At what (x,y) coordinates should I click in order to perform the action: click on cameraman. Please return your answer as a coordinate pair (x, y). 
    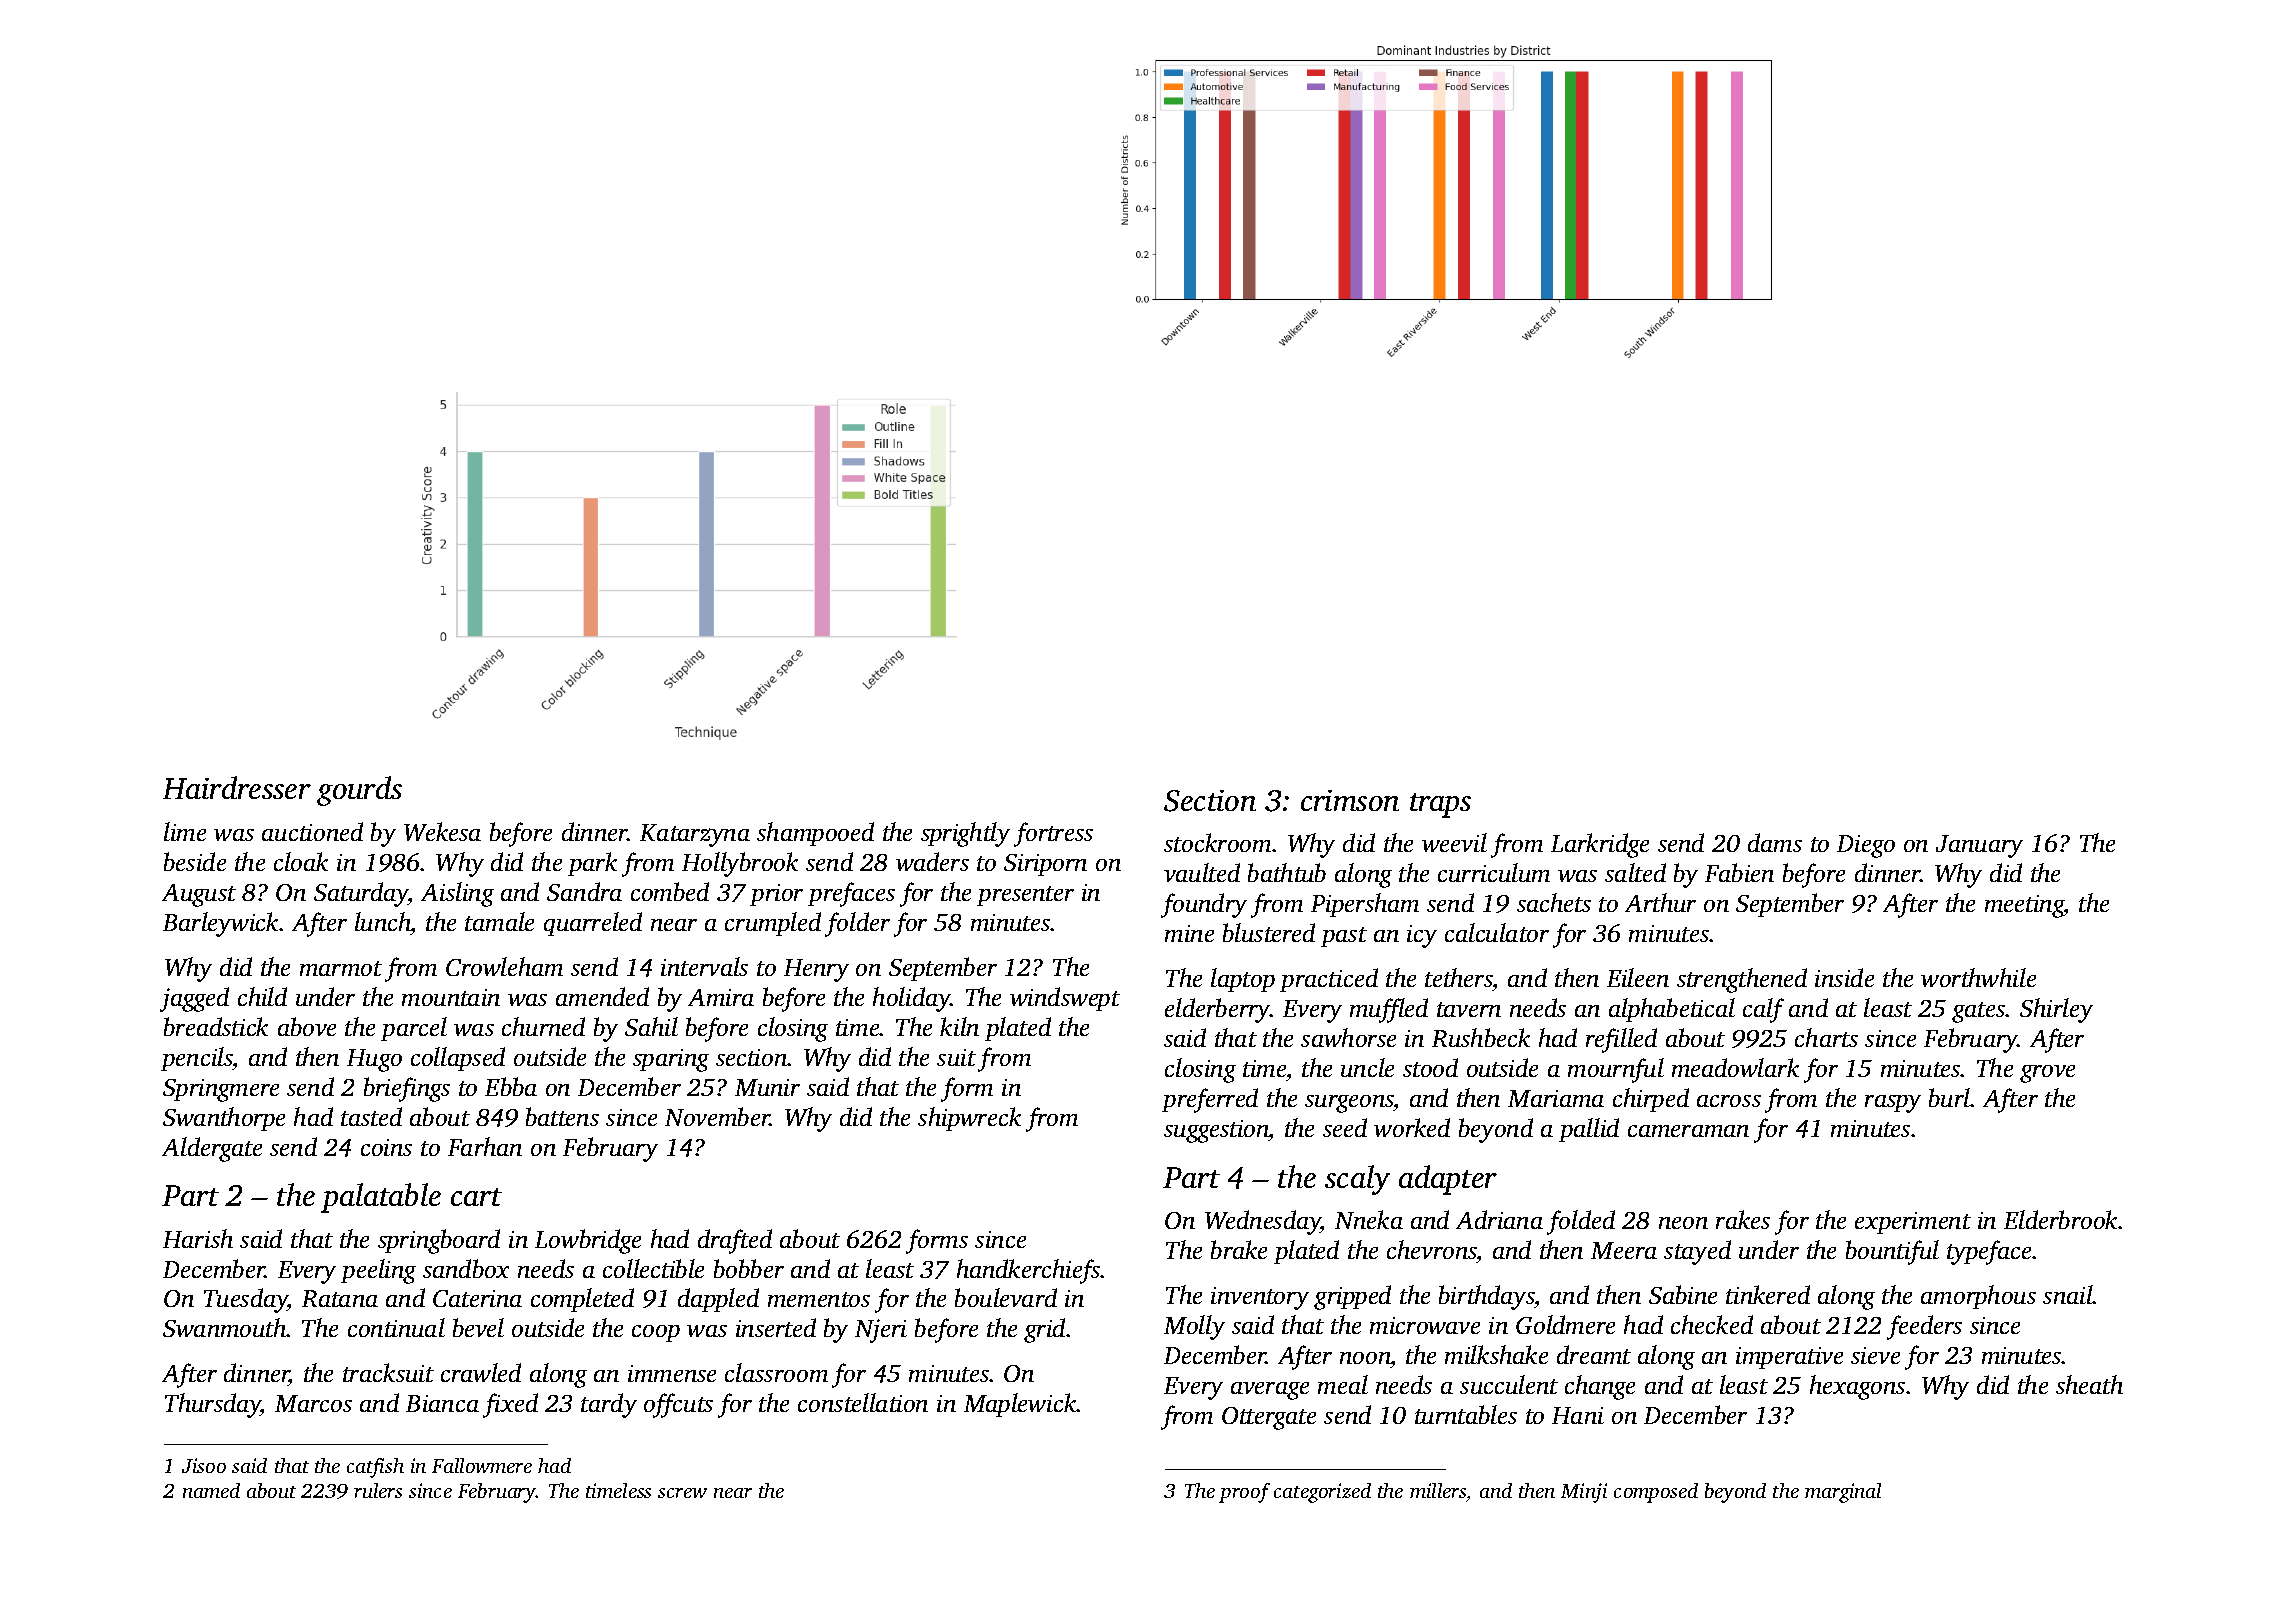
    Looking at the image, I should click on (1688, 1131).
